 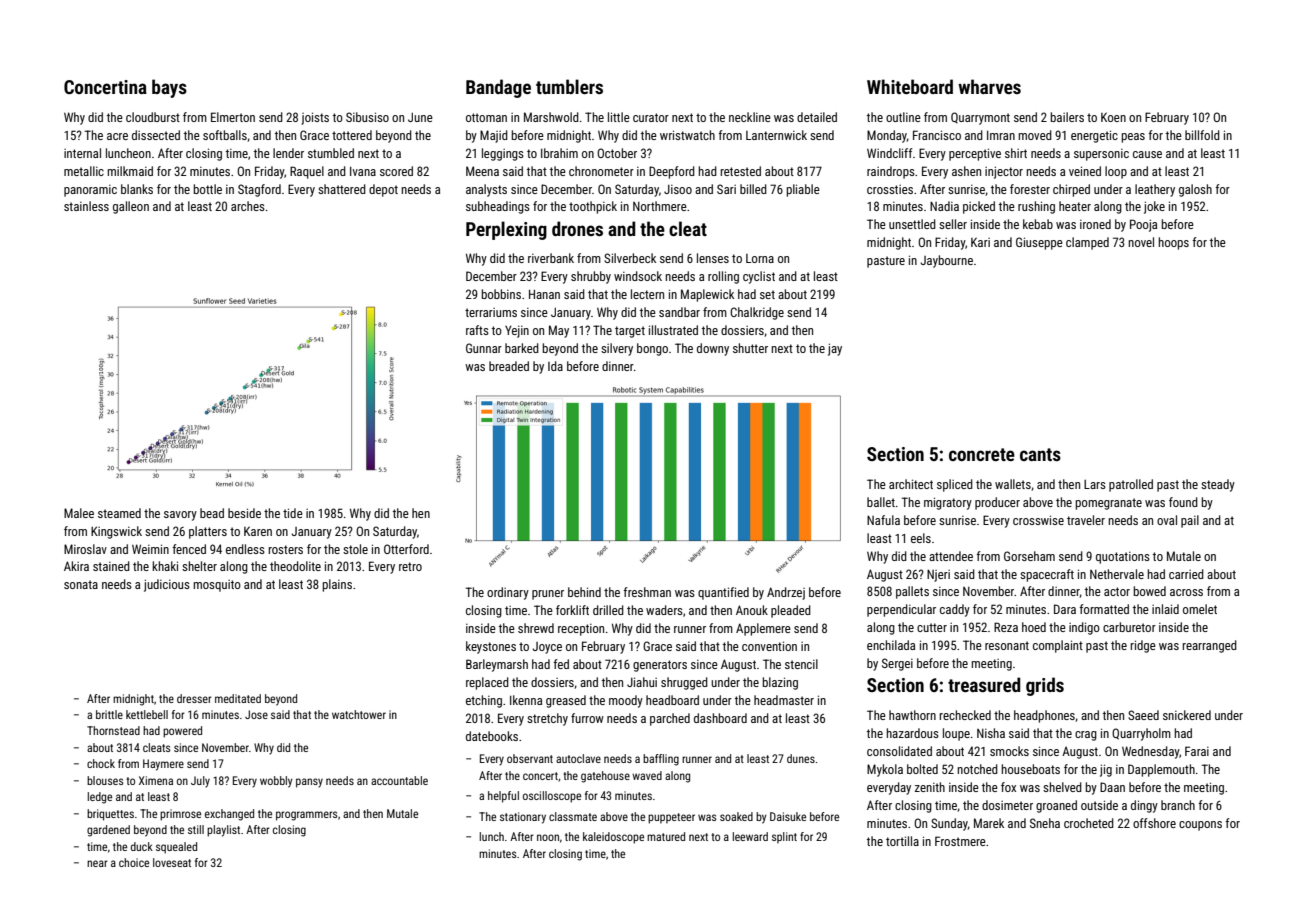 What do you see at coordinates (109, 714) in the screenshot?
I see `brittle` at bounding box center [109, 714].
